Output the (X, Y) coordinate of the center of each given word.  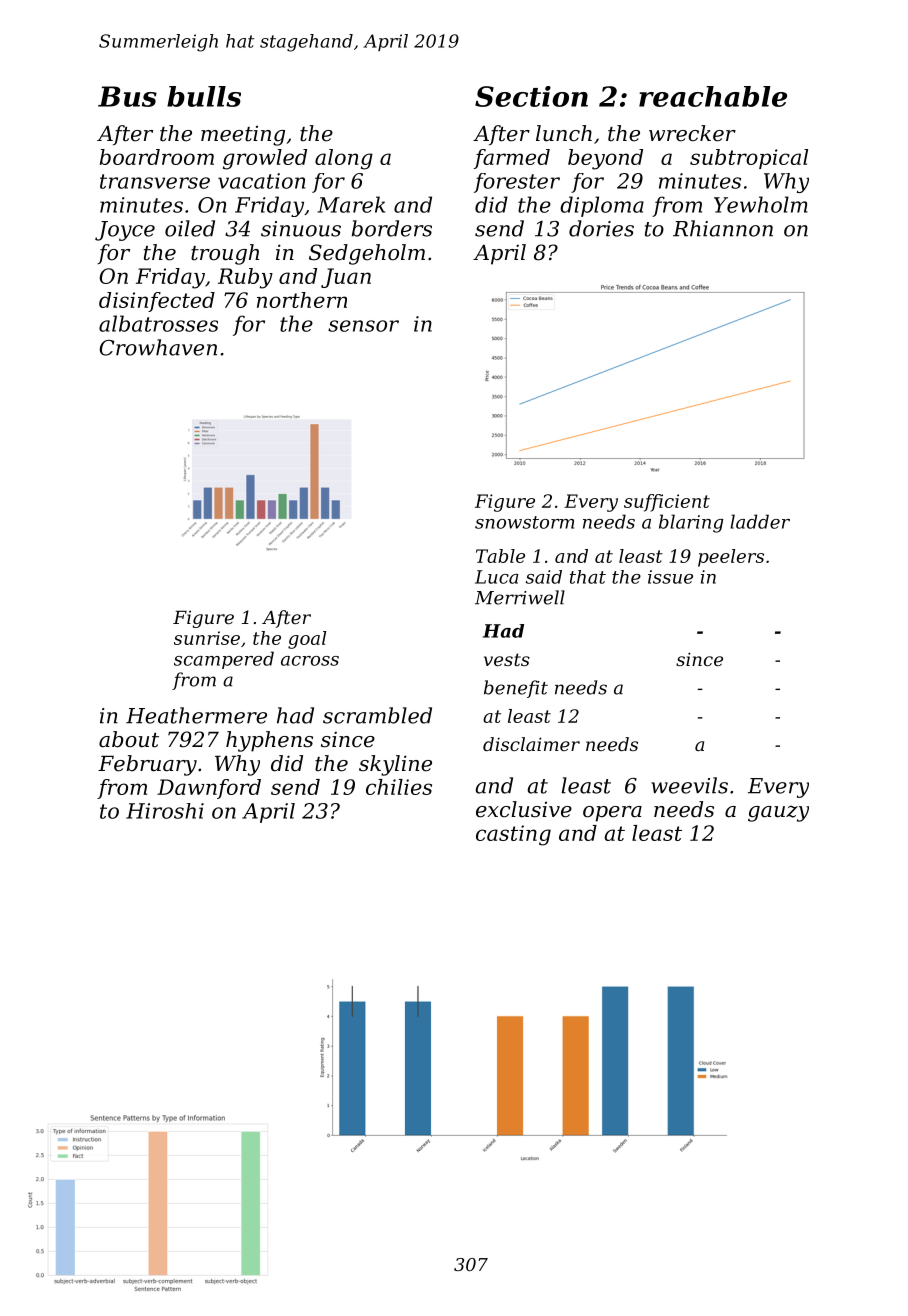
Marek (351, 204)
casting (513, 835)
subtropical (749, 159)
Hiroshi (165, 811)
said (544, 577)
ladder (760, 521)
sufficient (667, 503)
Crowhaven (158, 347)
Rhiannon (723, 228)
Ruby (245, 278)
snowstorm (524, 522)
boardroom (157, 157)
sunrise (207, 638)
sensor (363, 326)
